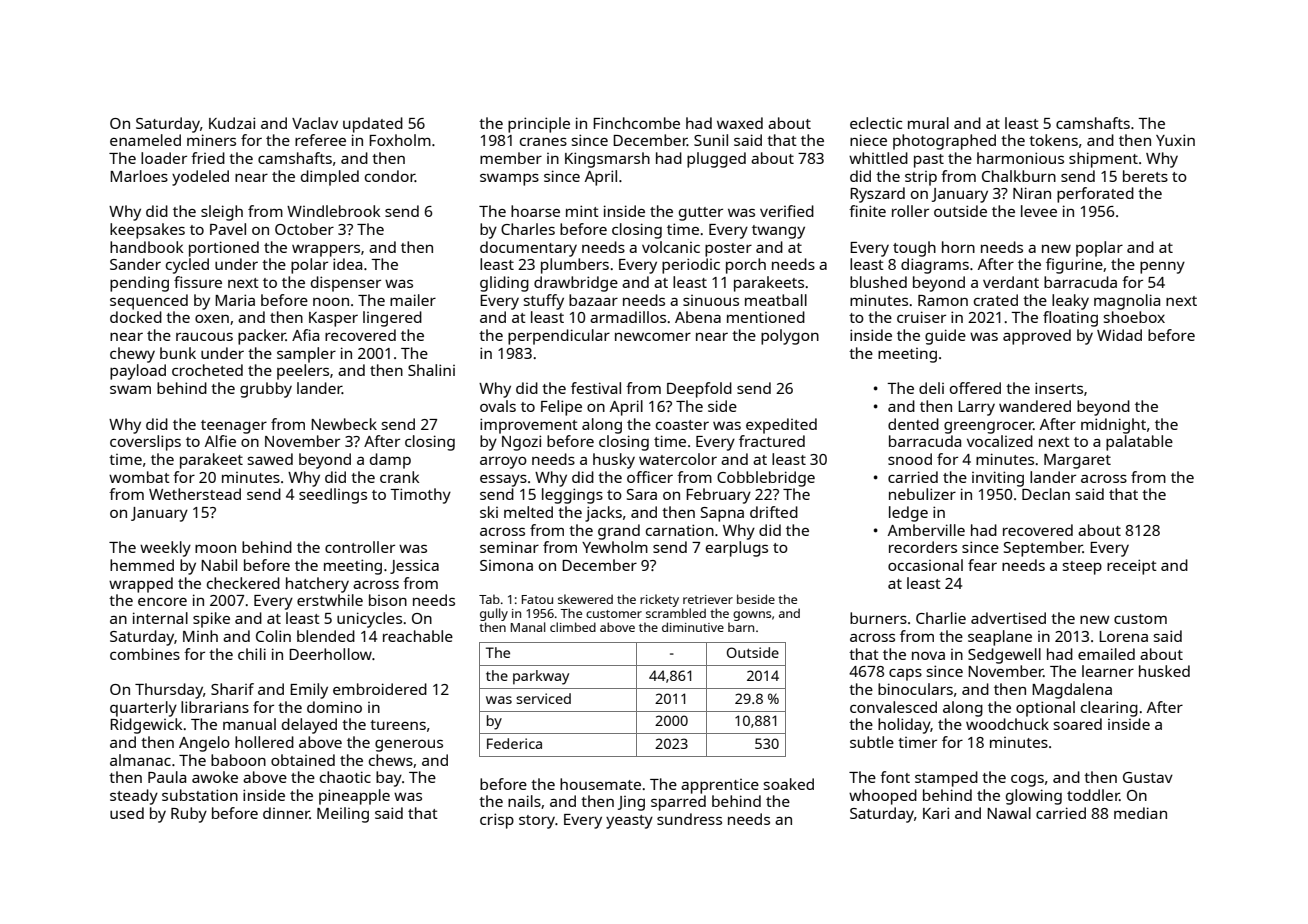 Image resolution: width=1308 pixels, height=924 pixels. Describe the element at coordinates (167, 777) in the screenshot. I see `Paula` at that location.
